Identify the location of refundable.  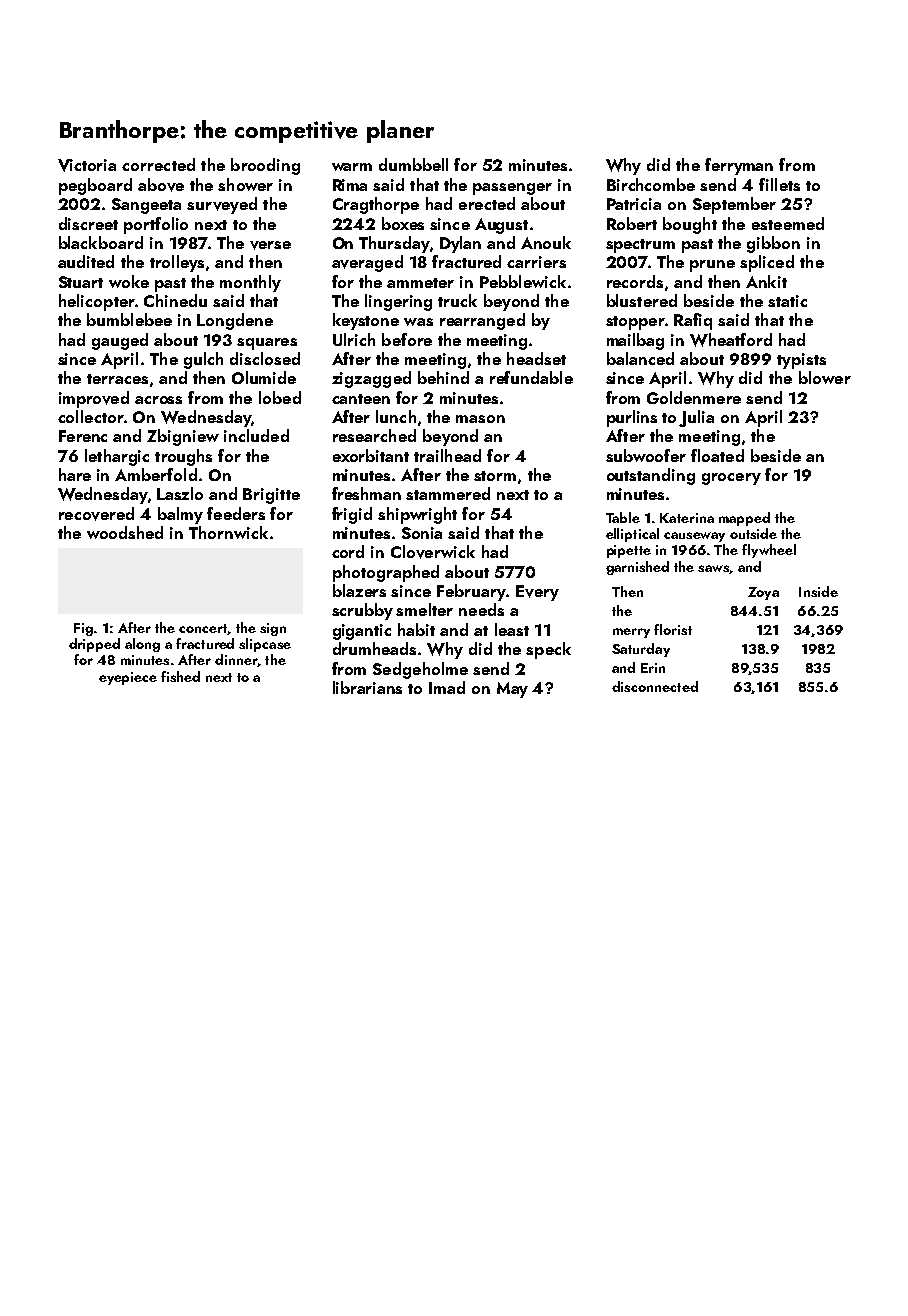
(531, 377).
